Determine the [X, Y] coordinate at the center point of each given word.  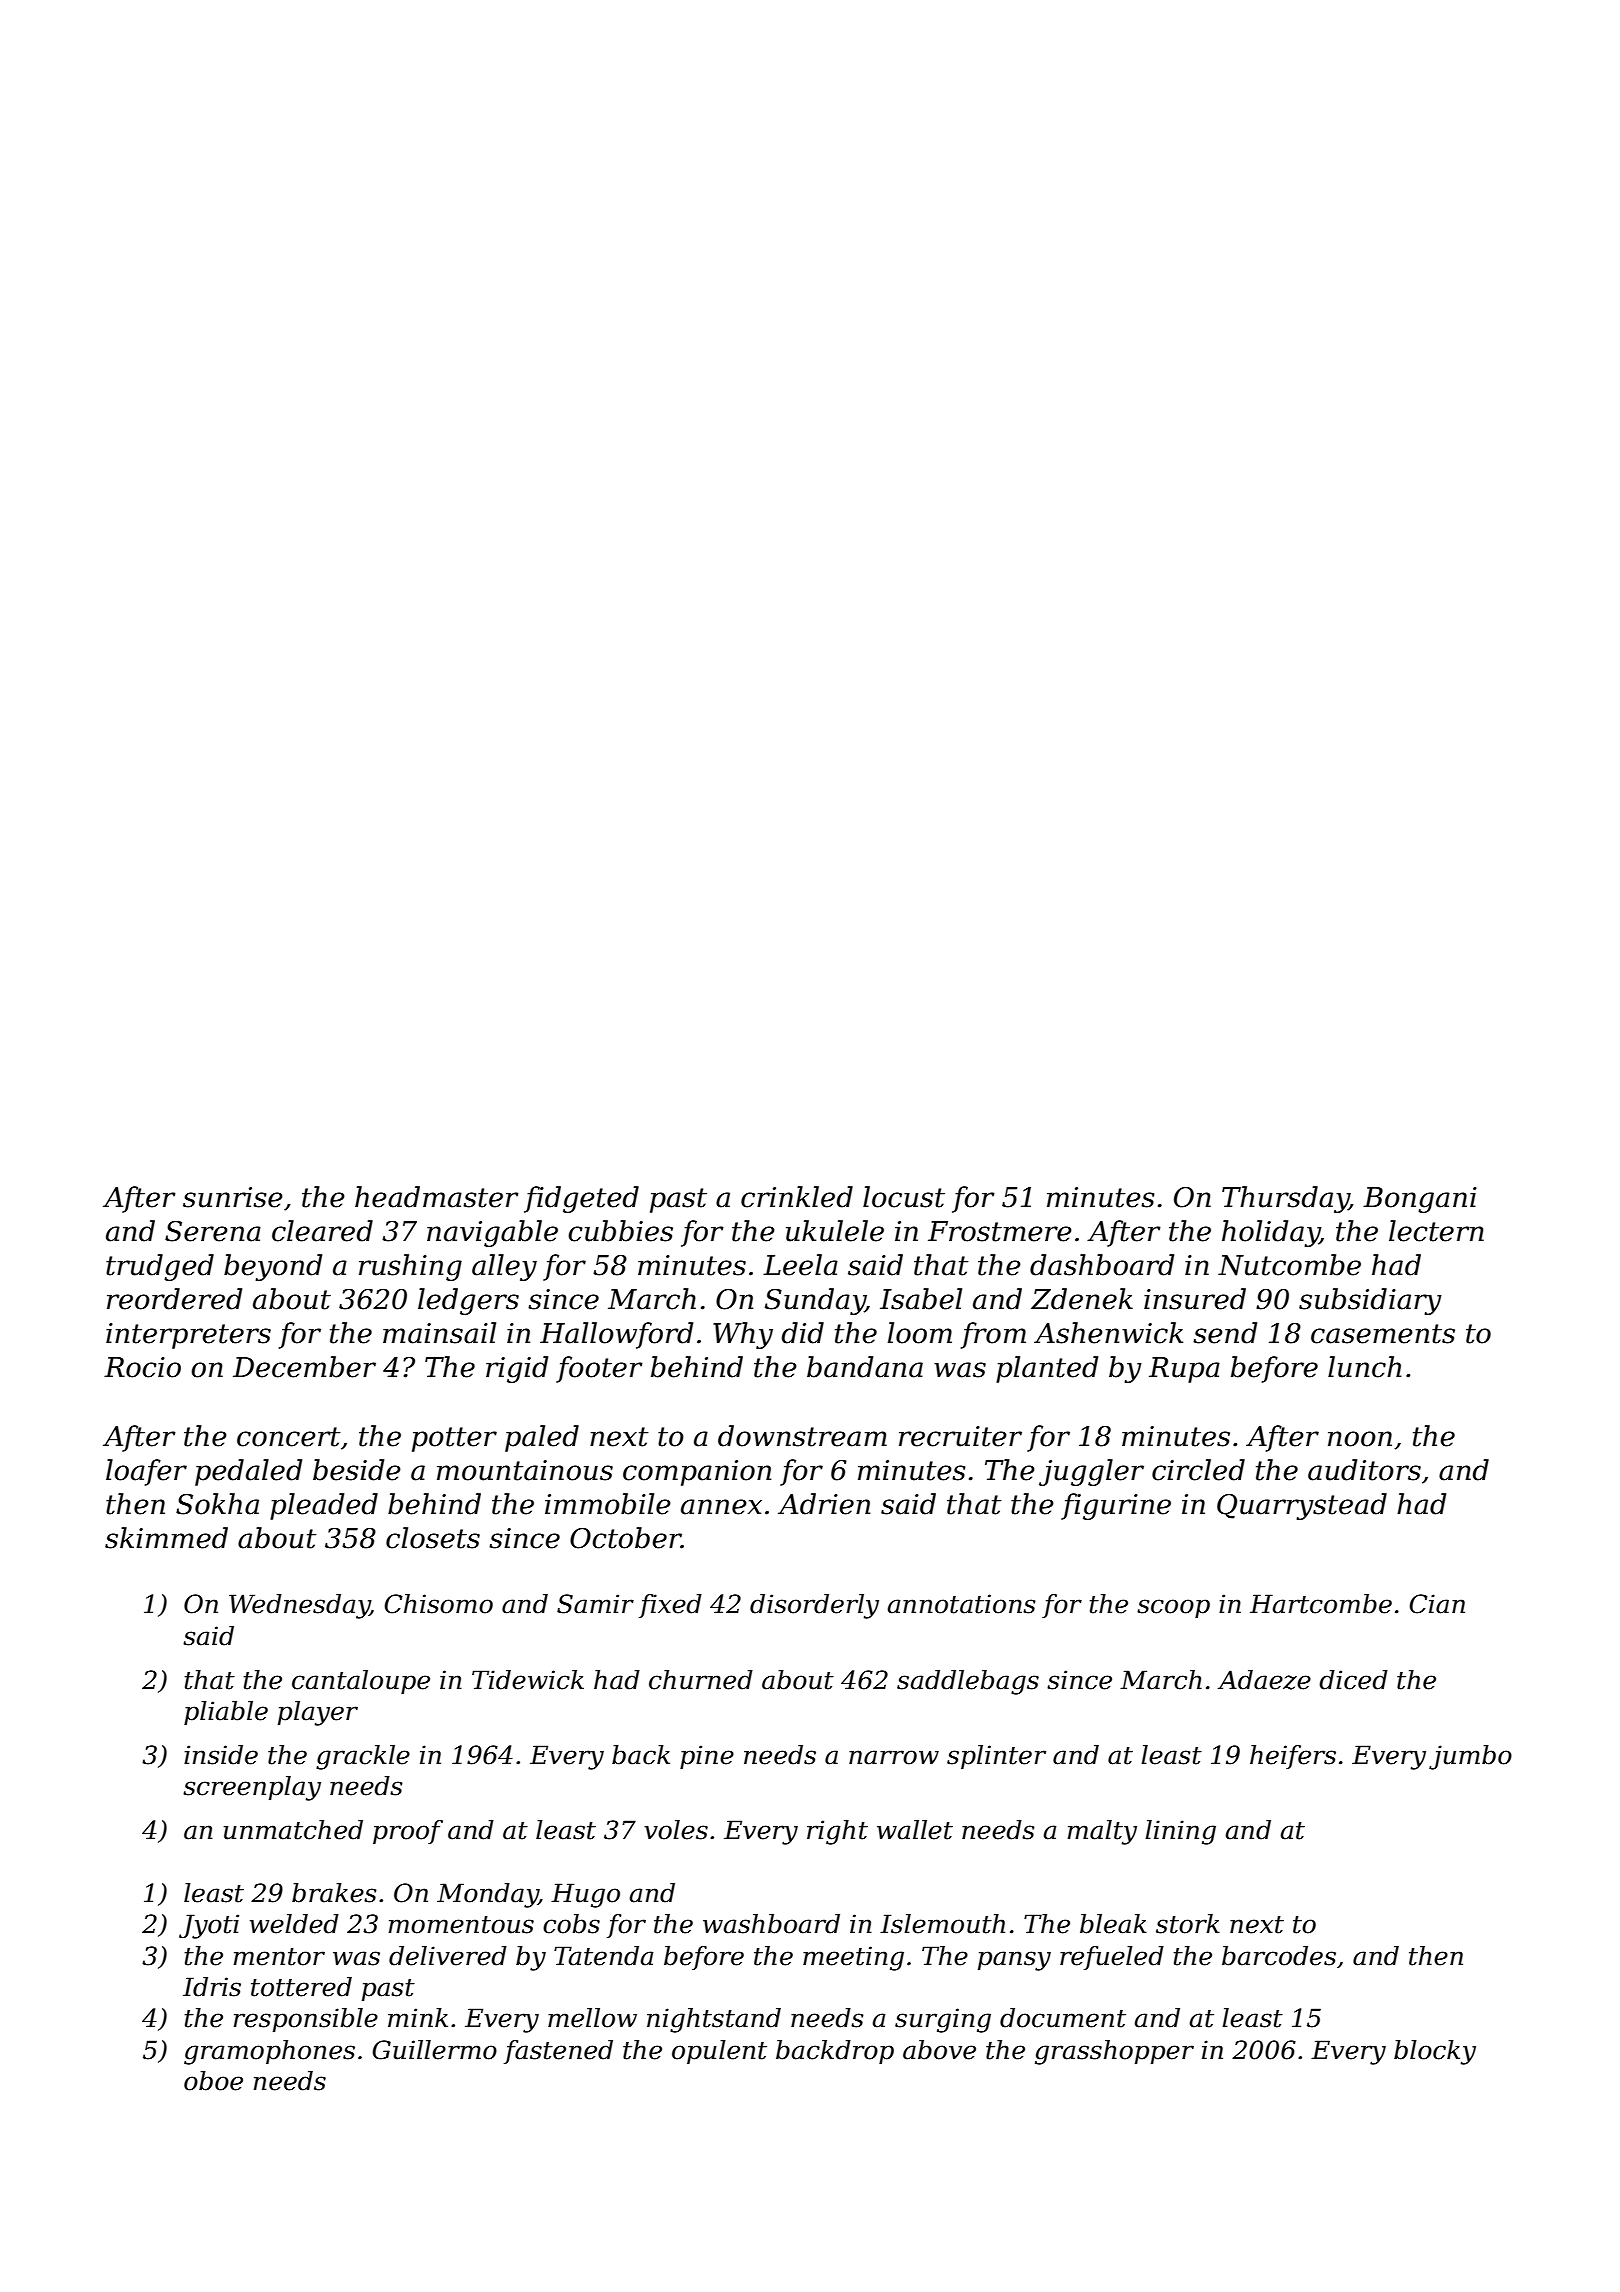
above [939, 2050]
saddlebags [968, 1682]
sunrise [233, 1197]
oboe [213, 2081]
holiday [1271, 1233]
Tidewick [528, 1680]
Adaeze [1264, 1680]
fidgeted [581, 1199]
